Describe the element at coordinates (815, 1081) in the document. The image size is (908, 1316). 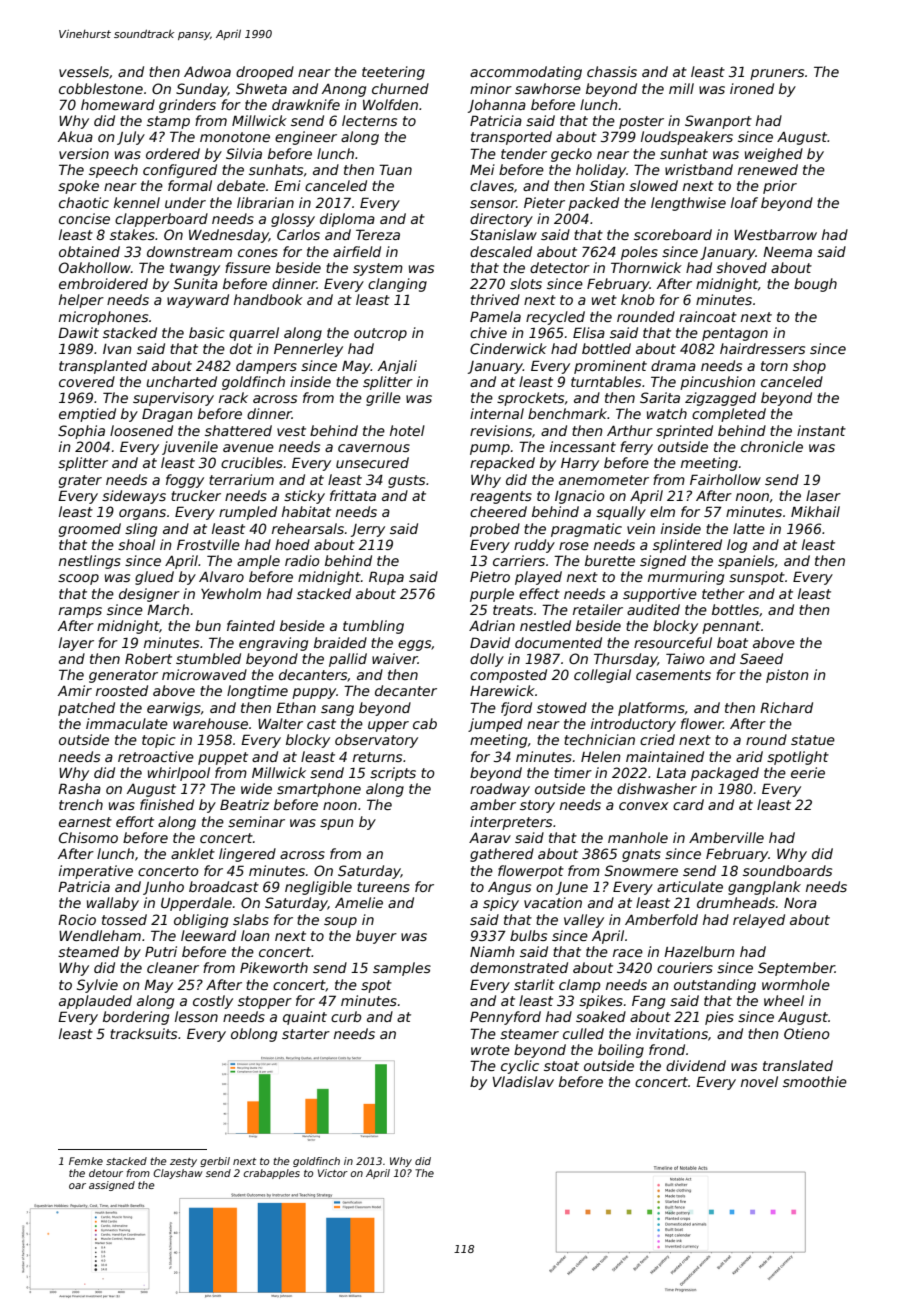
I see `smoothie` at that location.
